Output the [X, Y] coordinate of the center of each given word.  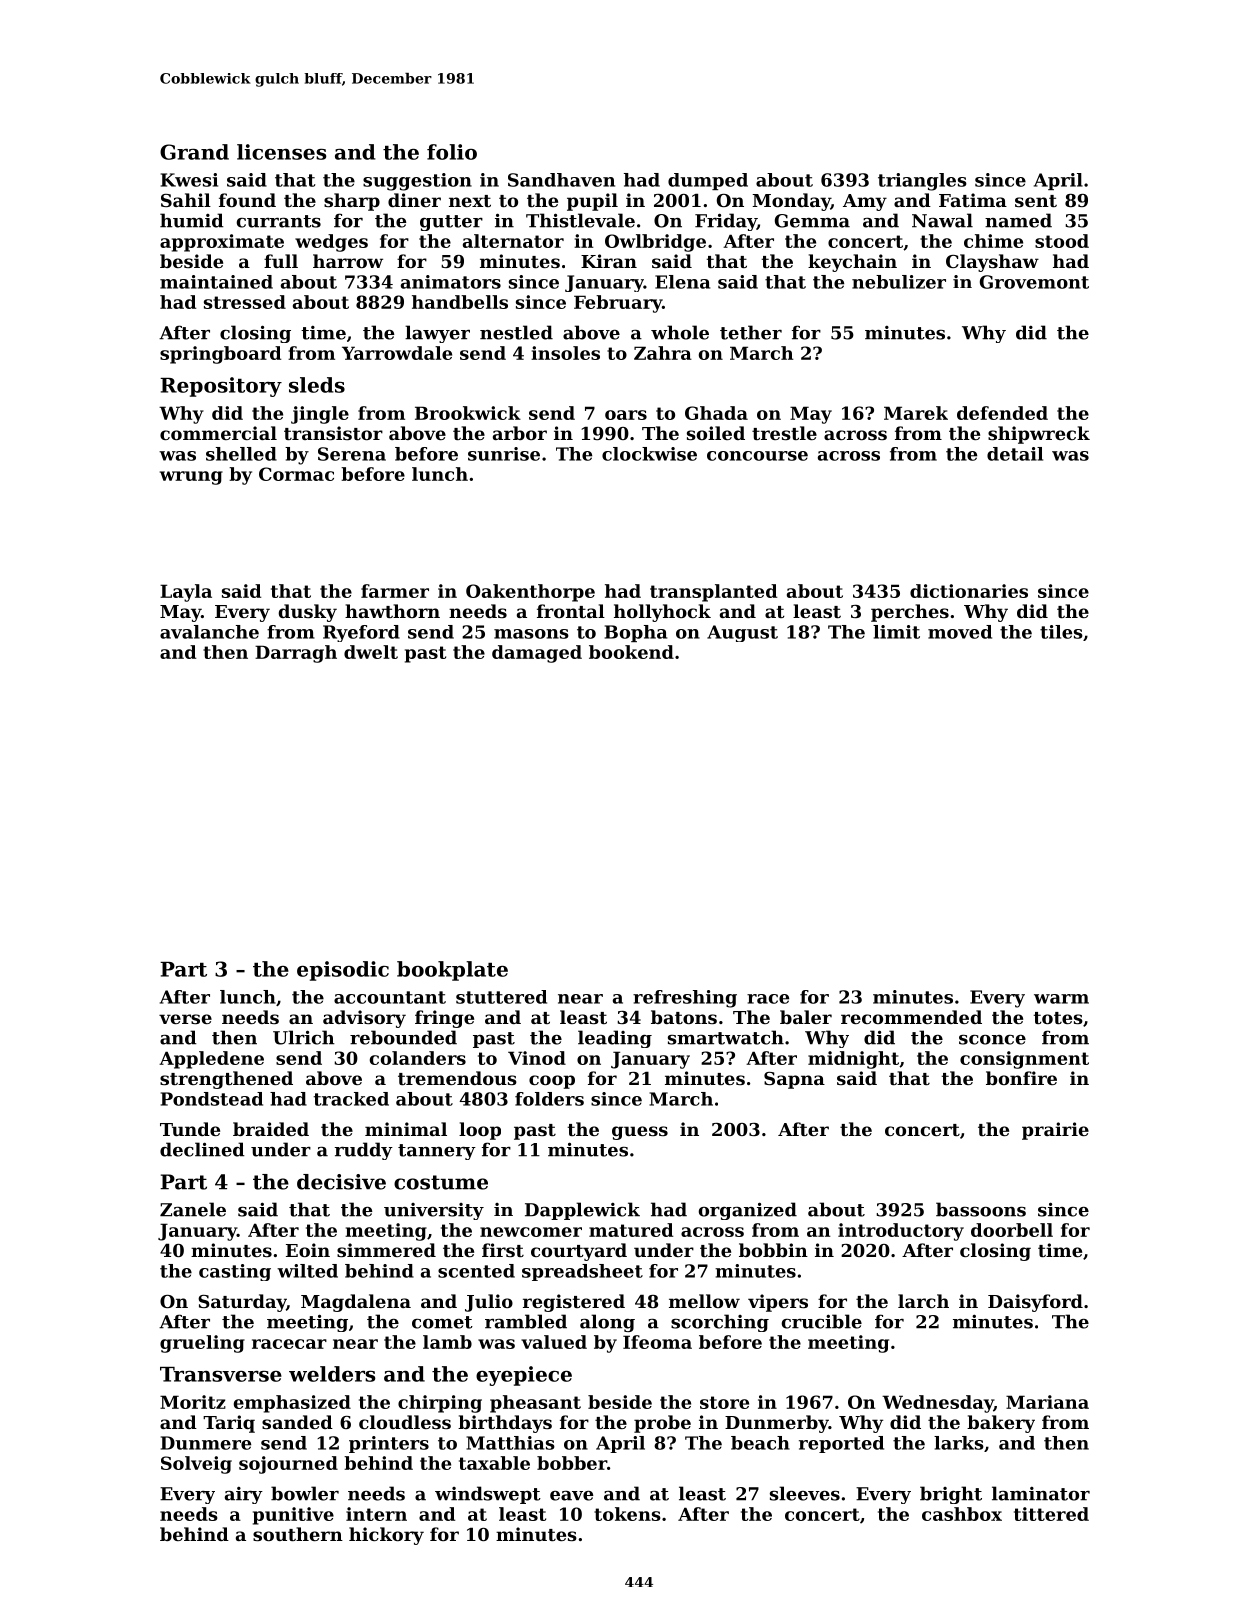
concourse [757, 456]
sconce [992, 1040]
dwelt [371, 652]
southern [298, 1534]
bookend [631, 652]
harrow [348, 261]
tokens [627, 1514]
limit [896, 632]
